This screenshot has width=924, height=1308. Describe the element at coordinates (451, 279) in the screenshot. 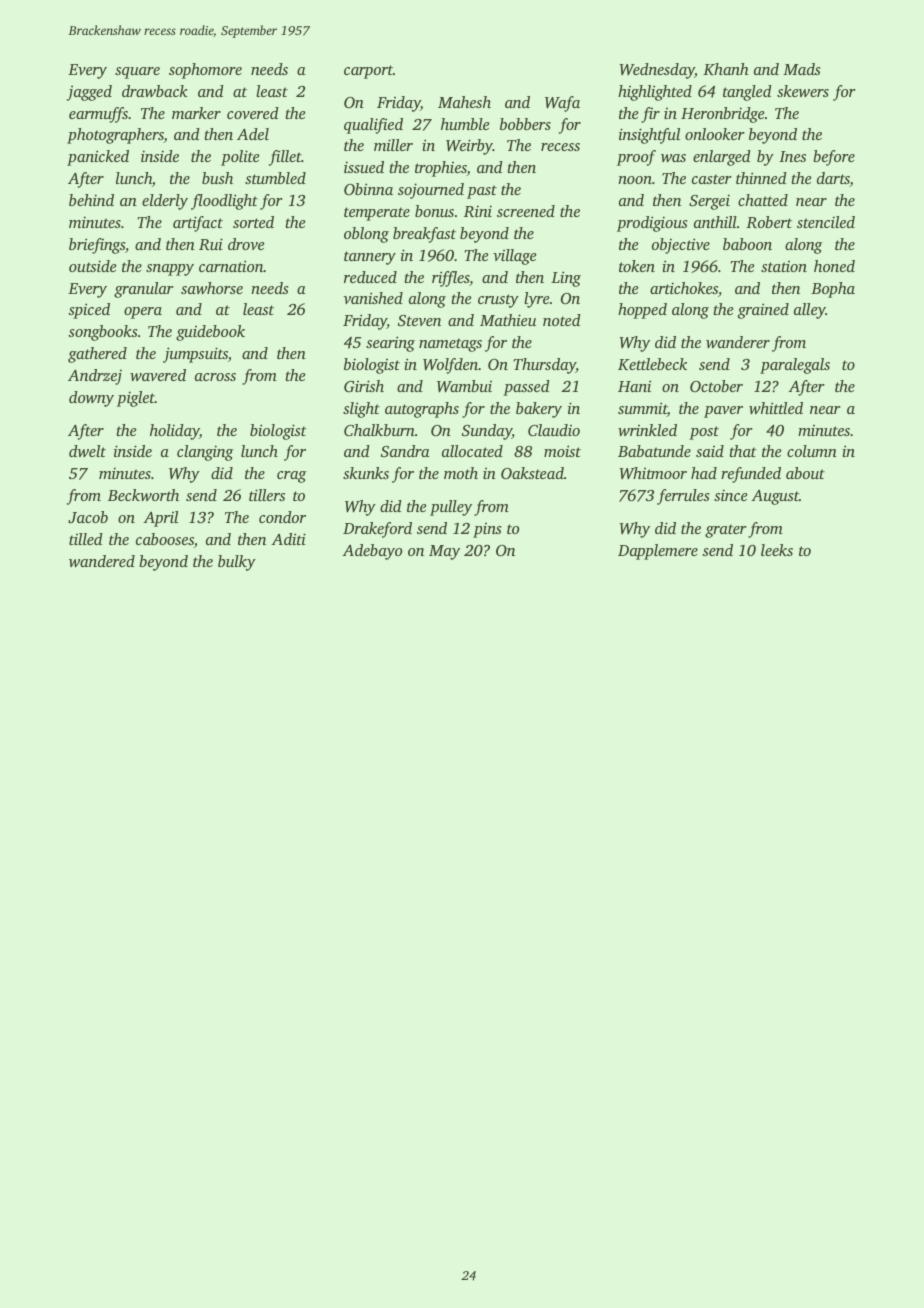

I see `riffles` at that location.
